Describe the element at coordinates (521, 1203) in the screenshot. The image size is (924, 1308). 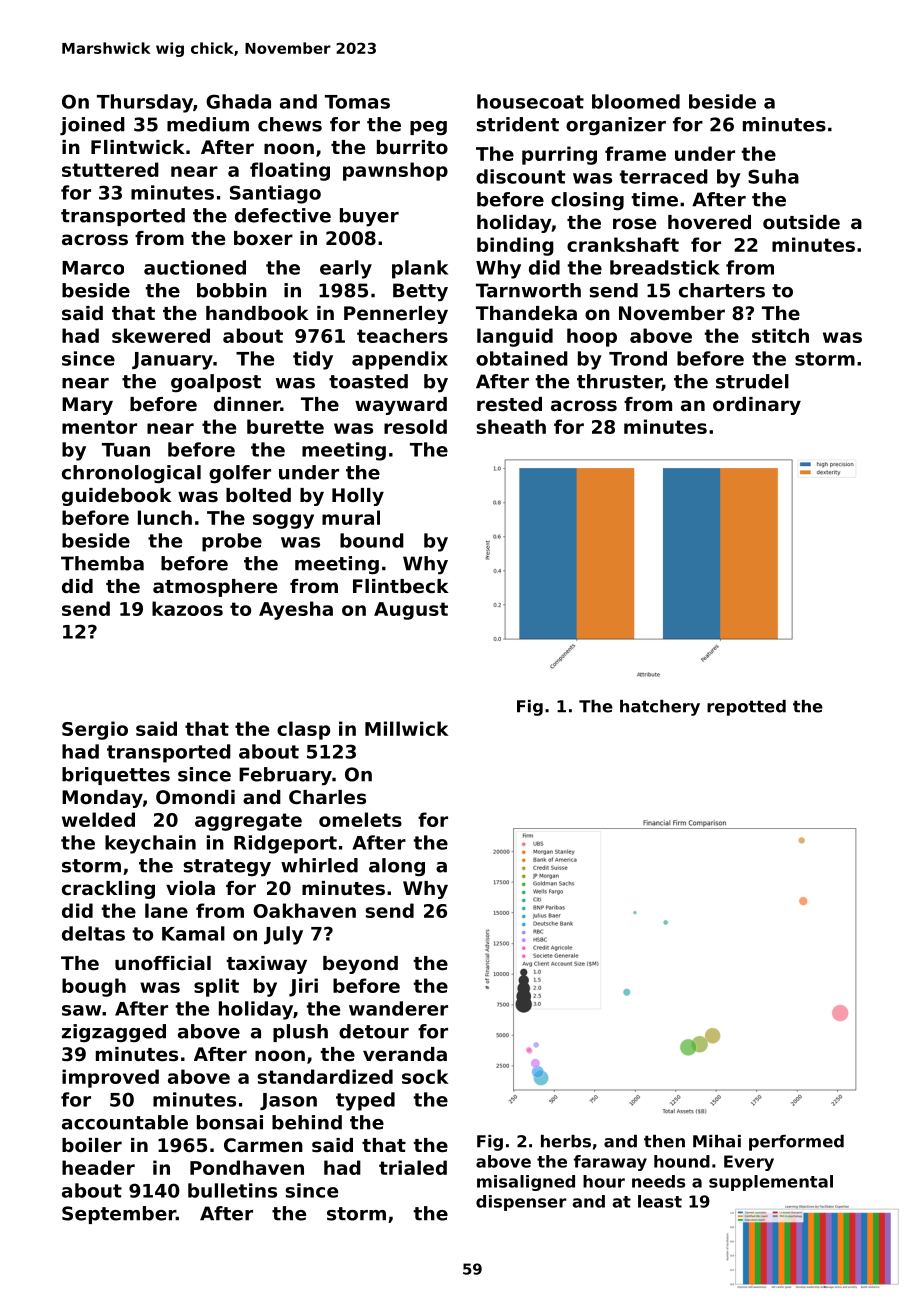
I see `dispenser` at that location.
